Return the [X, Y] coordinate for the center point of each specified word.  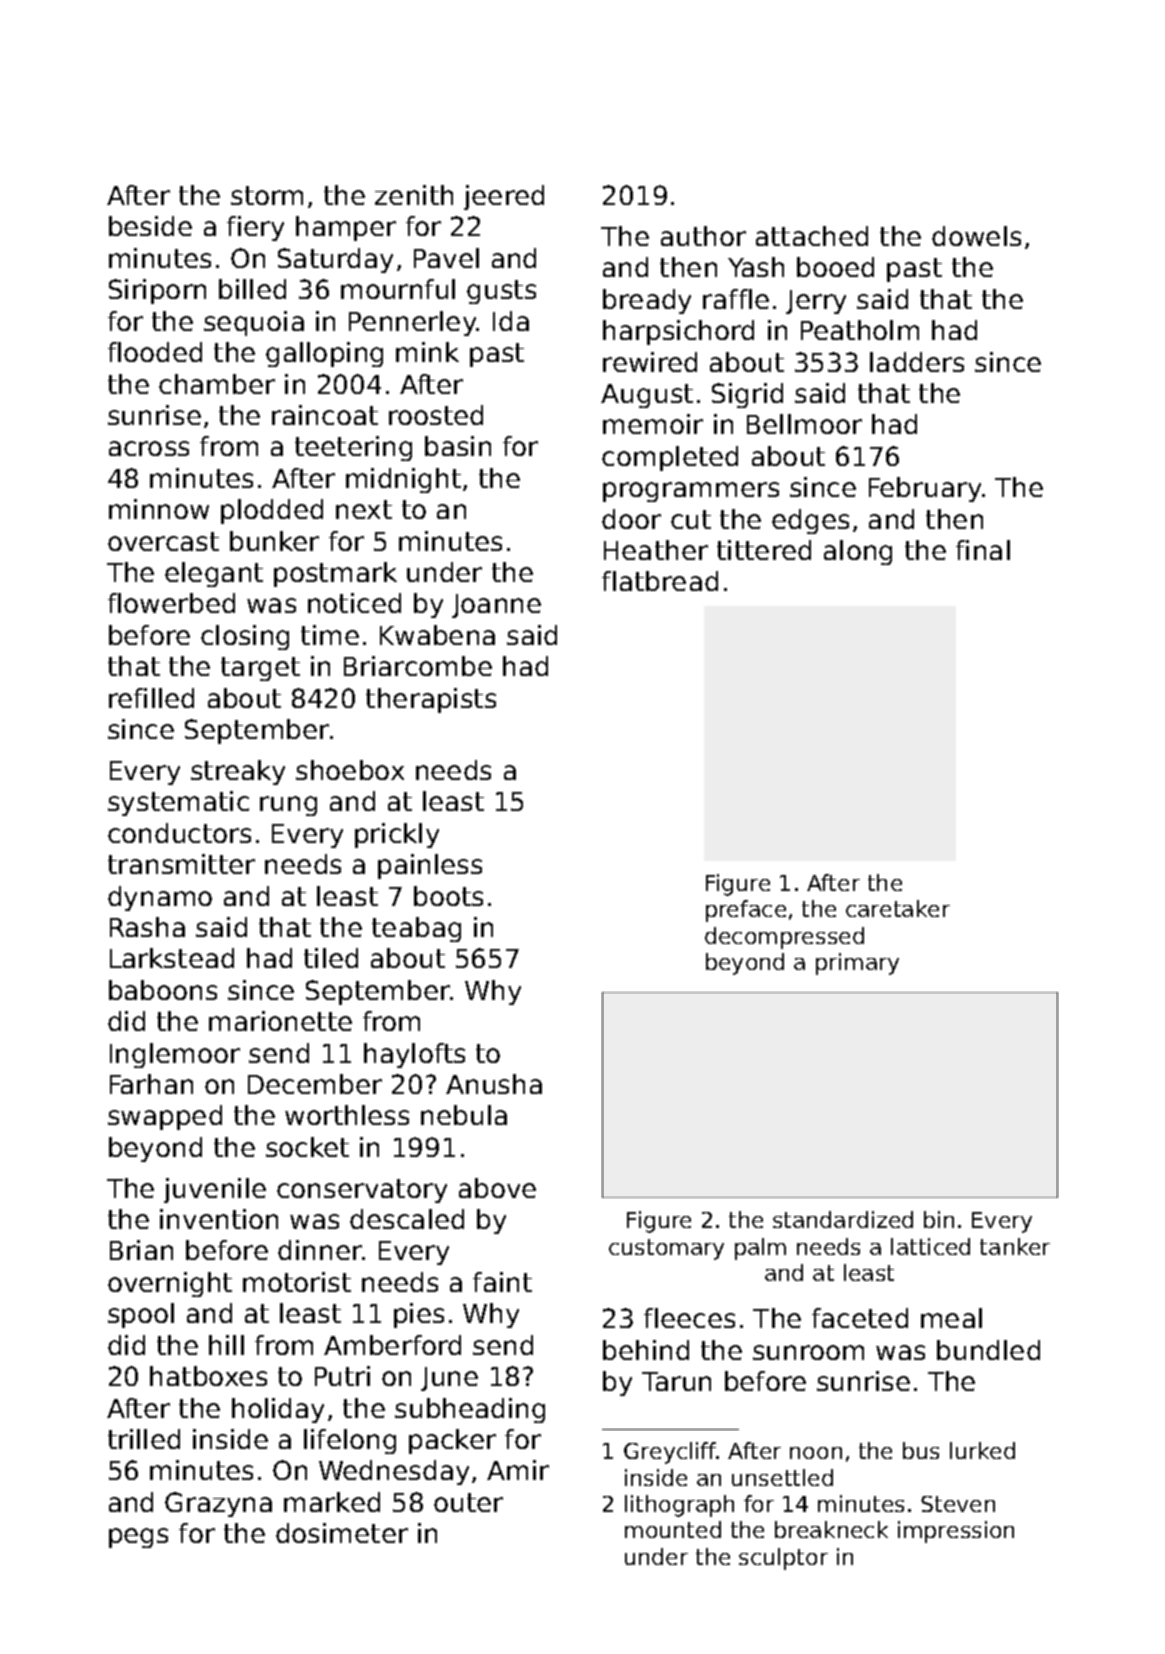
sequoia [254, 323]
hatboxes [208, 1376]
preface [746, 911]
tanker [1015, 1246]
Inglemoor [175, 1055]
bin [939, 1219]
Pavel [446, 258]
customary [666, 1249]
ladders [917, 362]
